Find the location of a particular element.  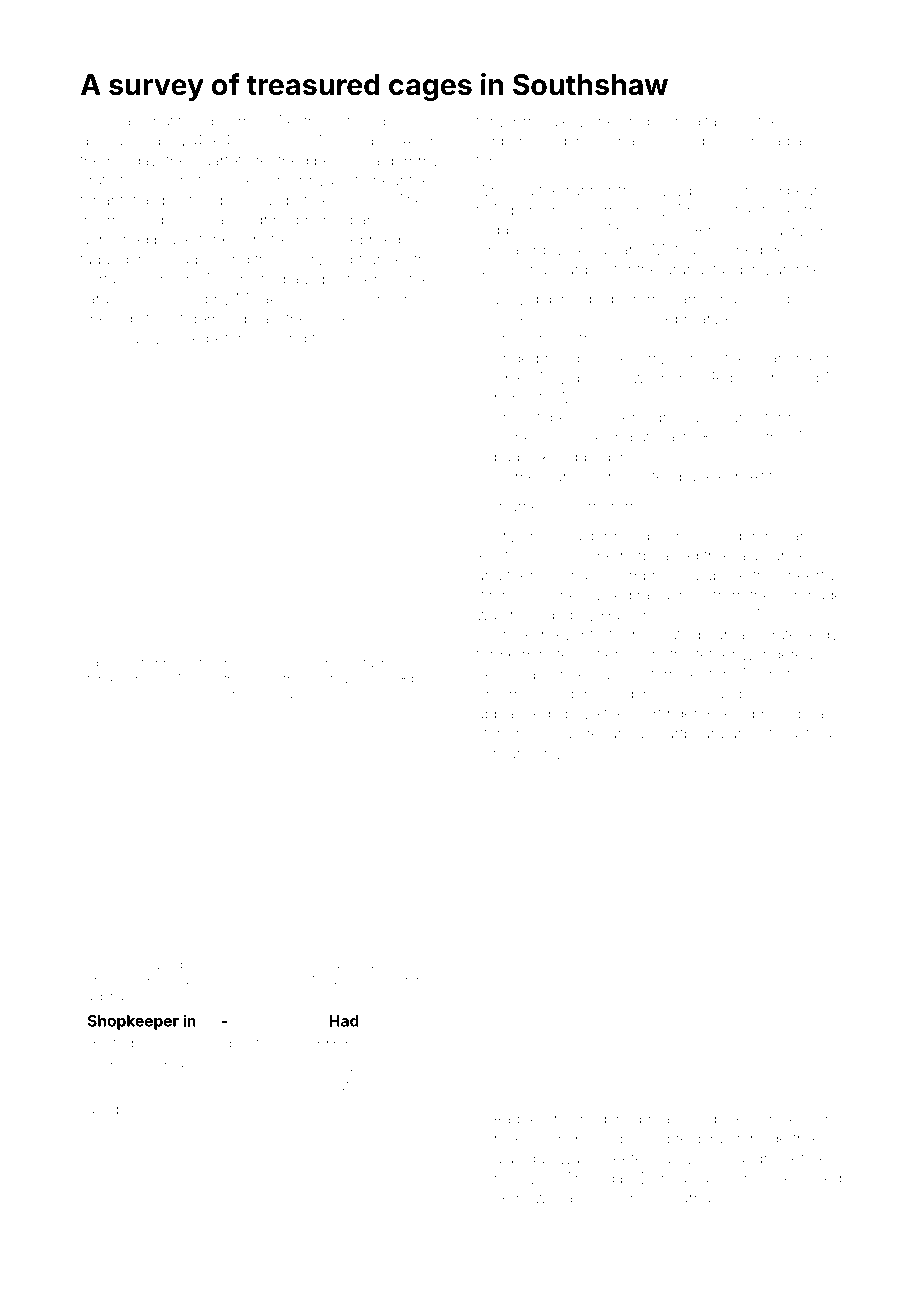

Monday is located at coordinates (261, 966).
